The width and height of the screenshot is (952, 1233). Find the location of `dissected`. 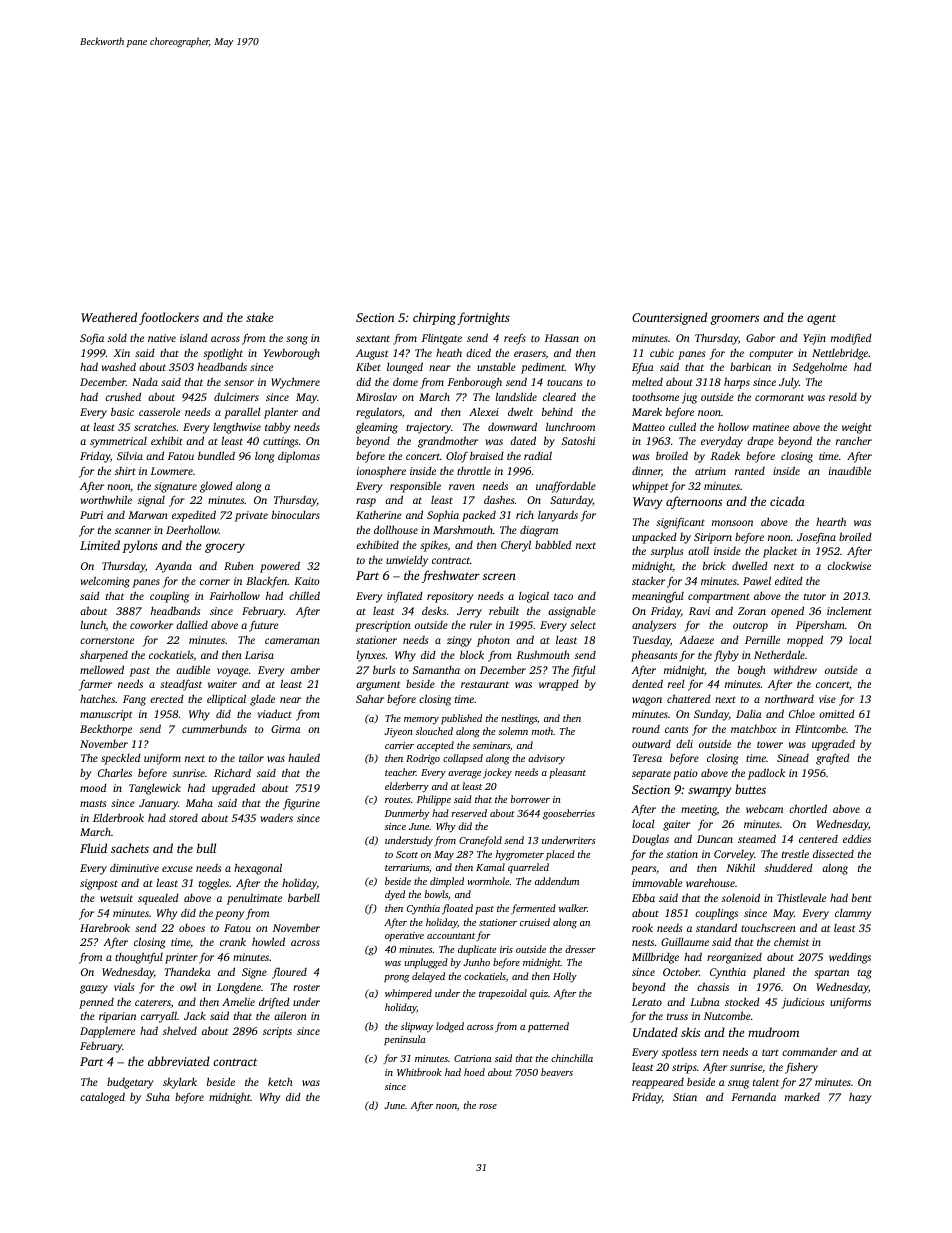

dissected is located at coordinates (833, 854).
